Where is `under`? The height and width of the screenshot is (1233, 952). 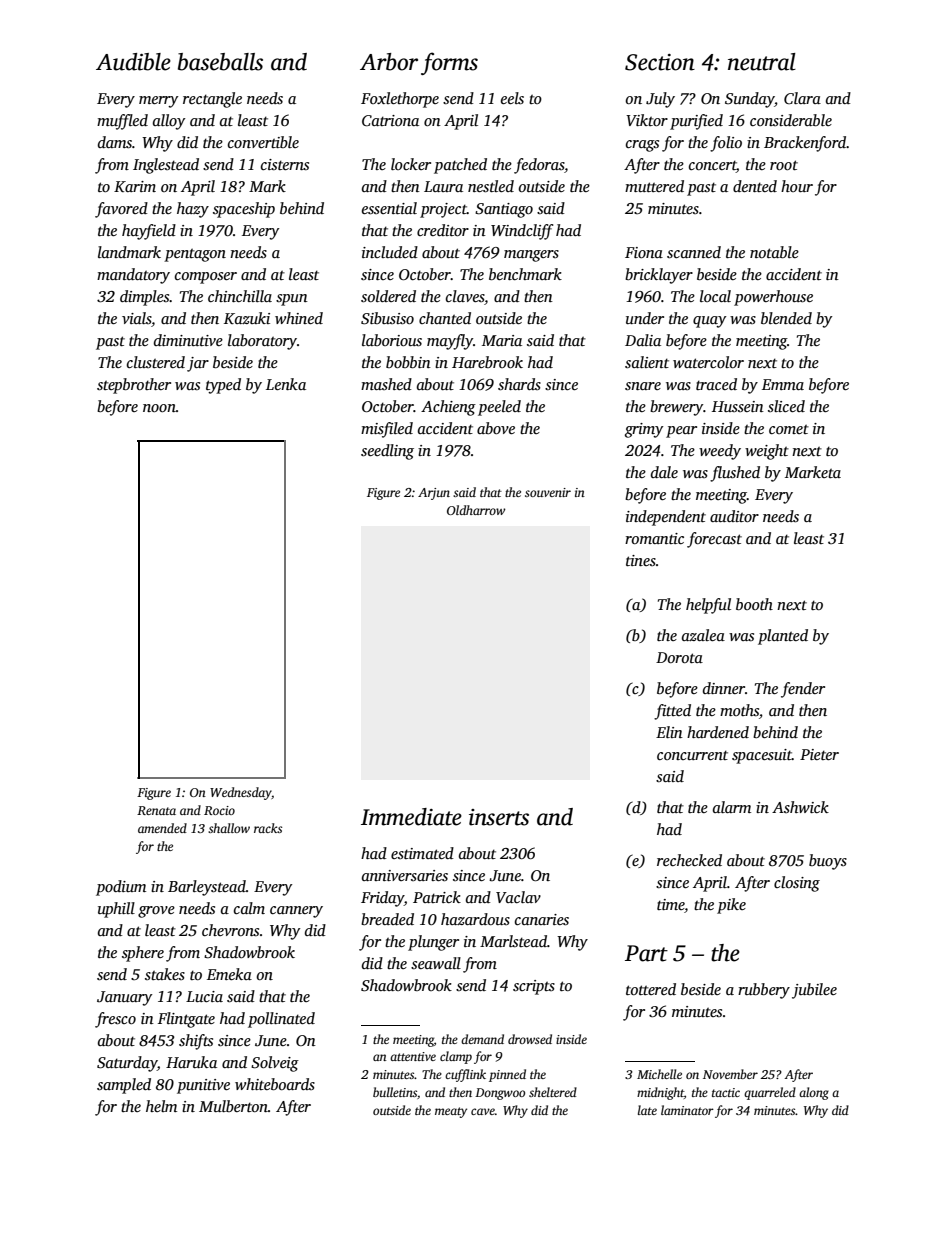
under is located at coordinates (645, 318).
